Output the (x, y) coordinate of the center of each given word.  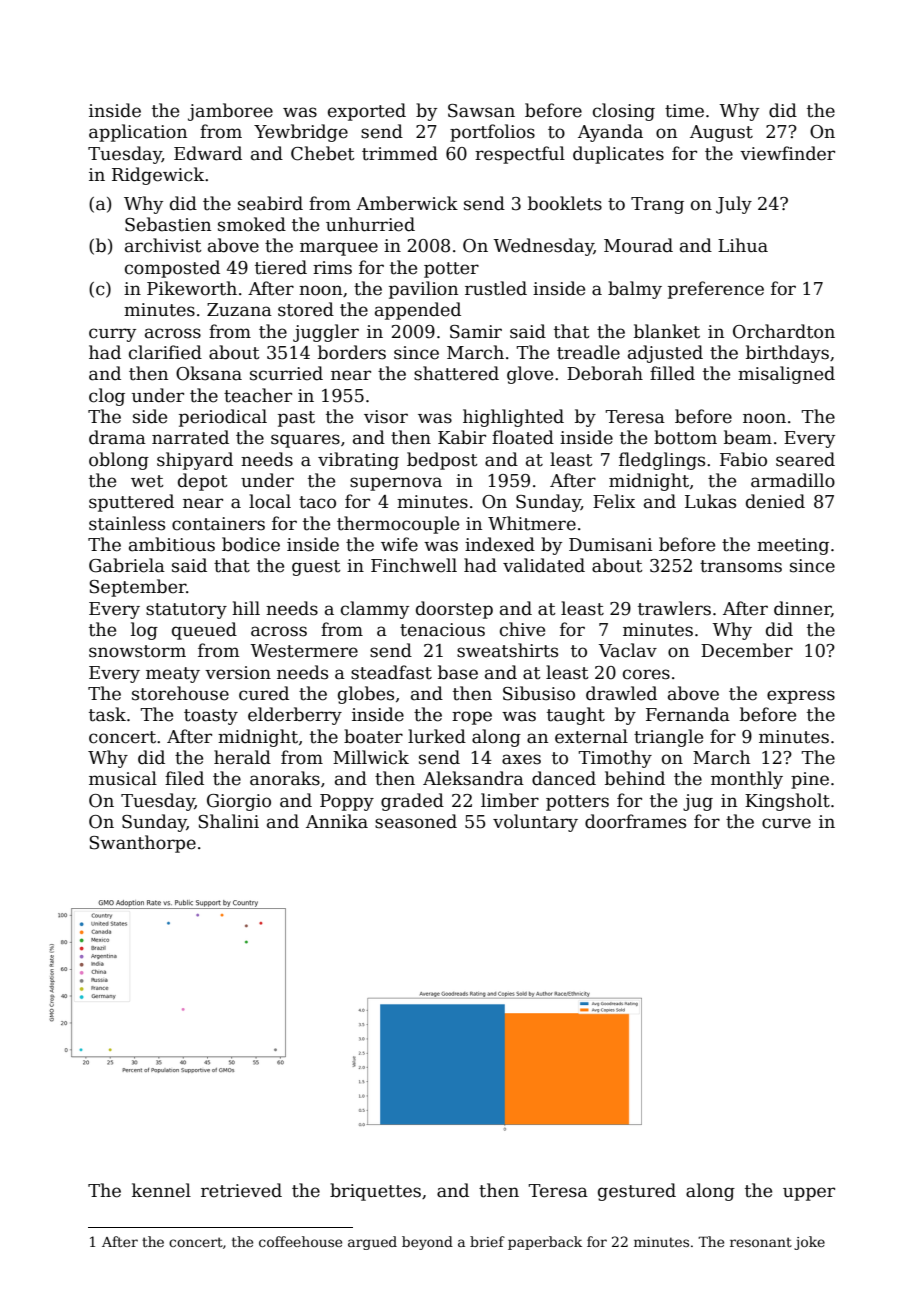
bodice (251, 544)
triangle (668, 738)
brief (487, 1241)
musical (123, 778)
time (684, 111)
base (458, 672)
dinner (802, 609)
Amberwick (407, 203)
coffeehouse (300, 1241)
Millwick (371, 757)
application (138, 133)
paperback (545, 1243)
